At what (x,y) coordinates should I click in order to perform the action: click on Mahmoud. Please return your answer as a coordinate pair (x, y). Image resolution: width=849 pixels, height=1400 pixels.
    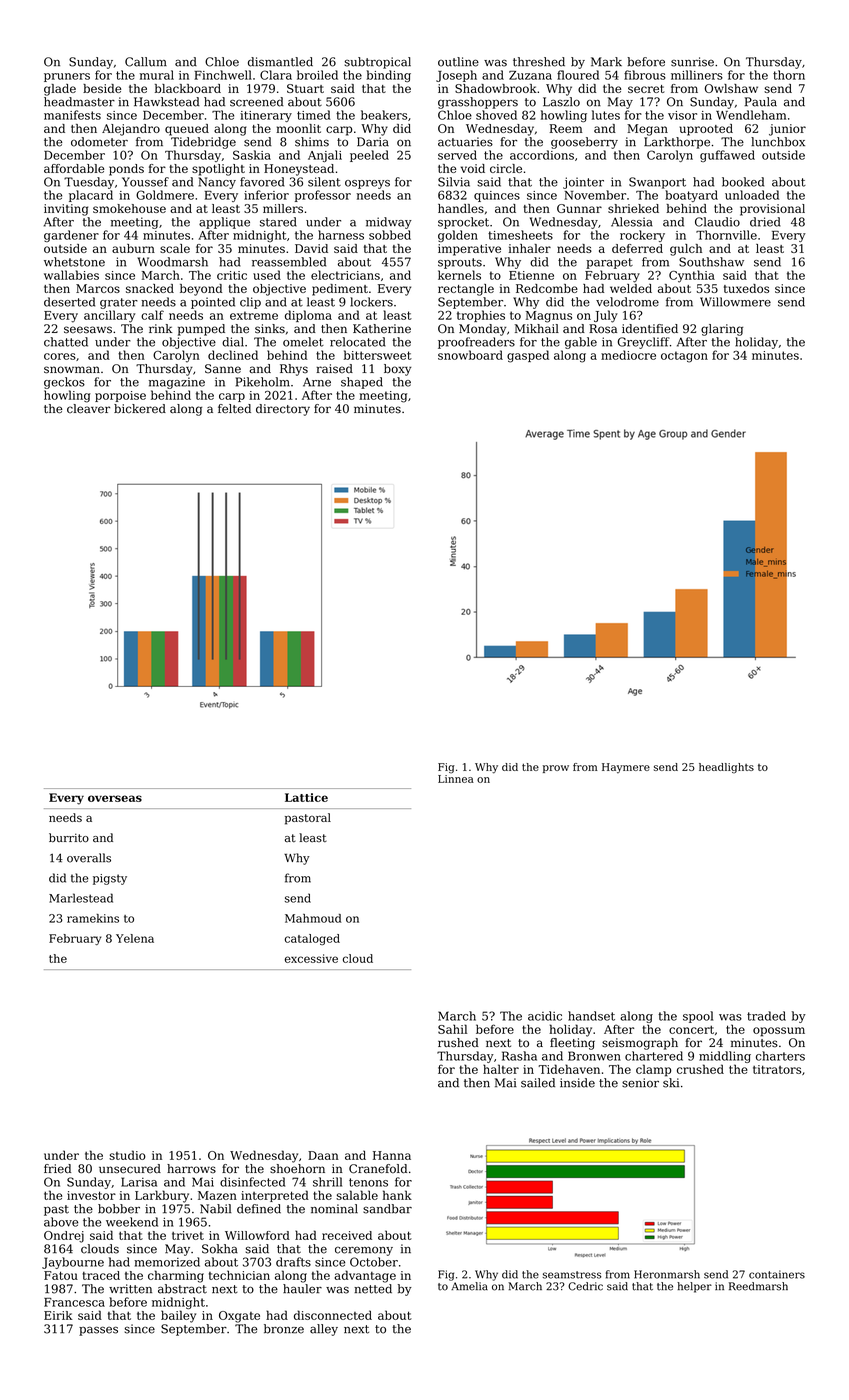
    Looking at the image, I should click on (313, 918).
